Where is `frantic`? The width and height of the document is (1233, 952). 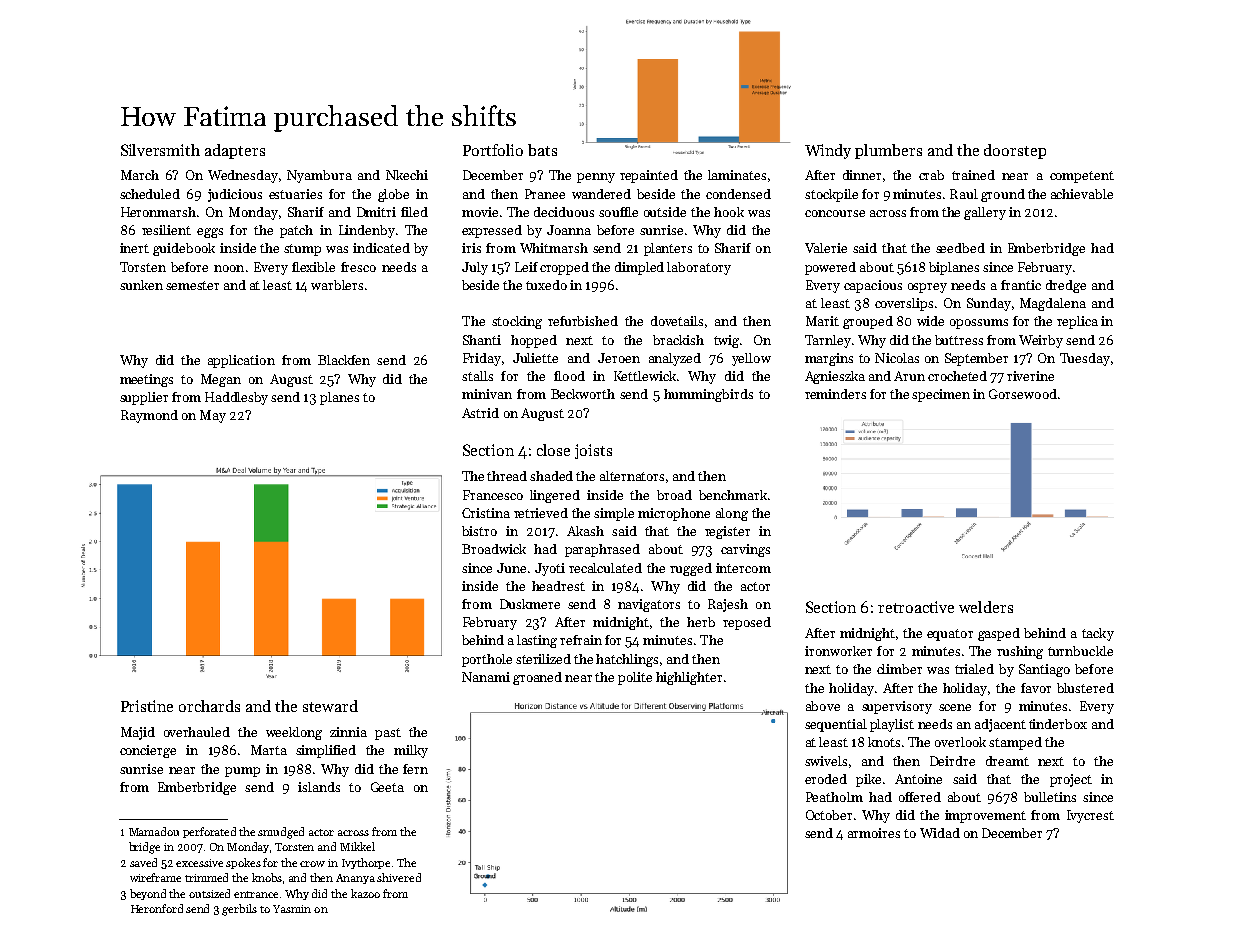 frantic is located at coordinates (1021, 285).
